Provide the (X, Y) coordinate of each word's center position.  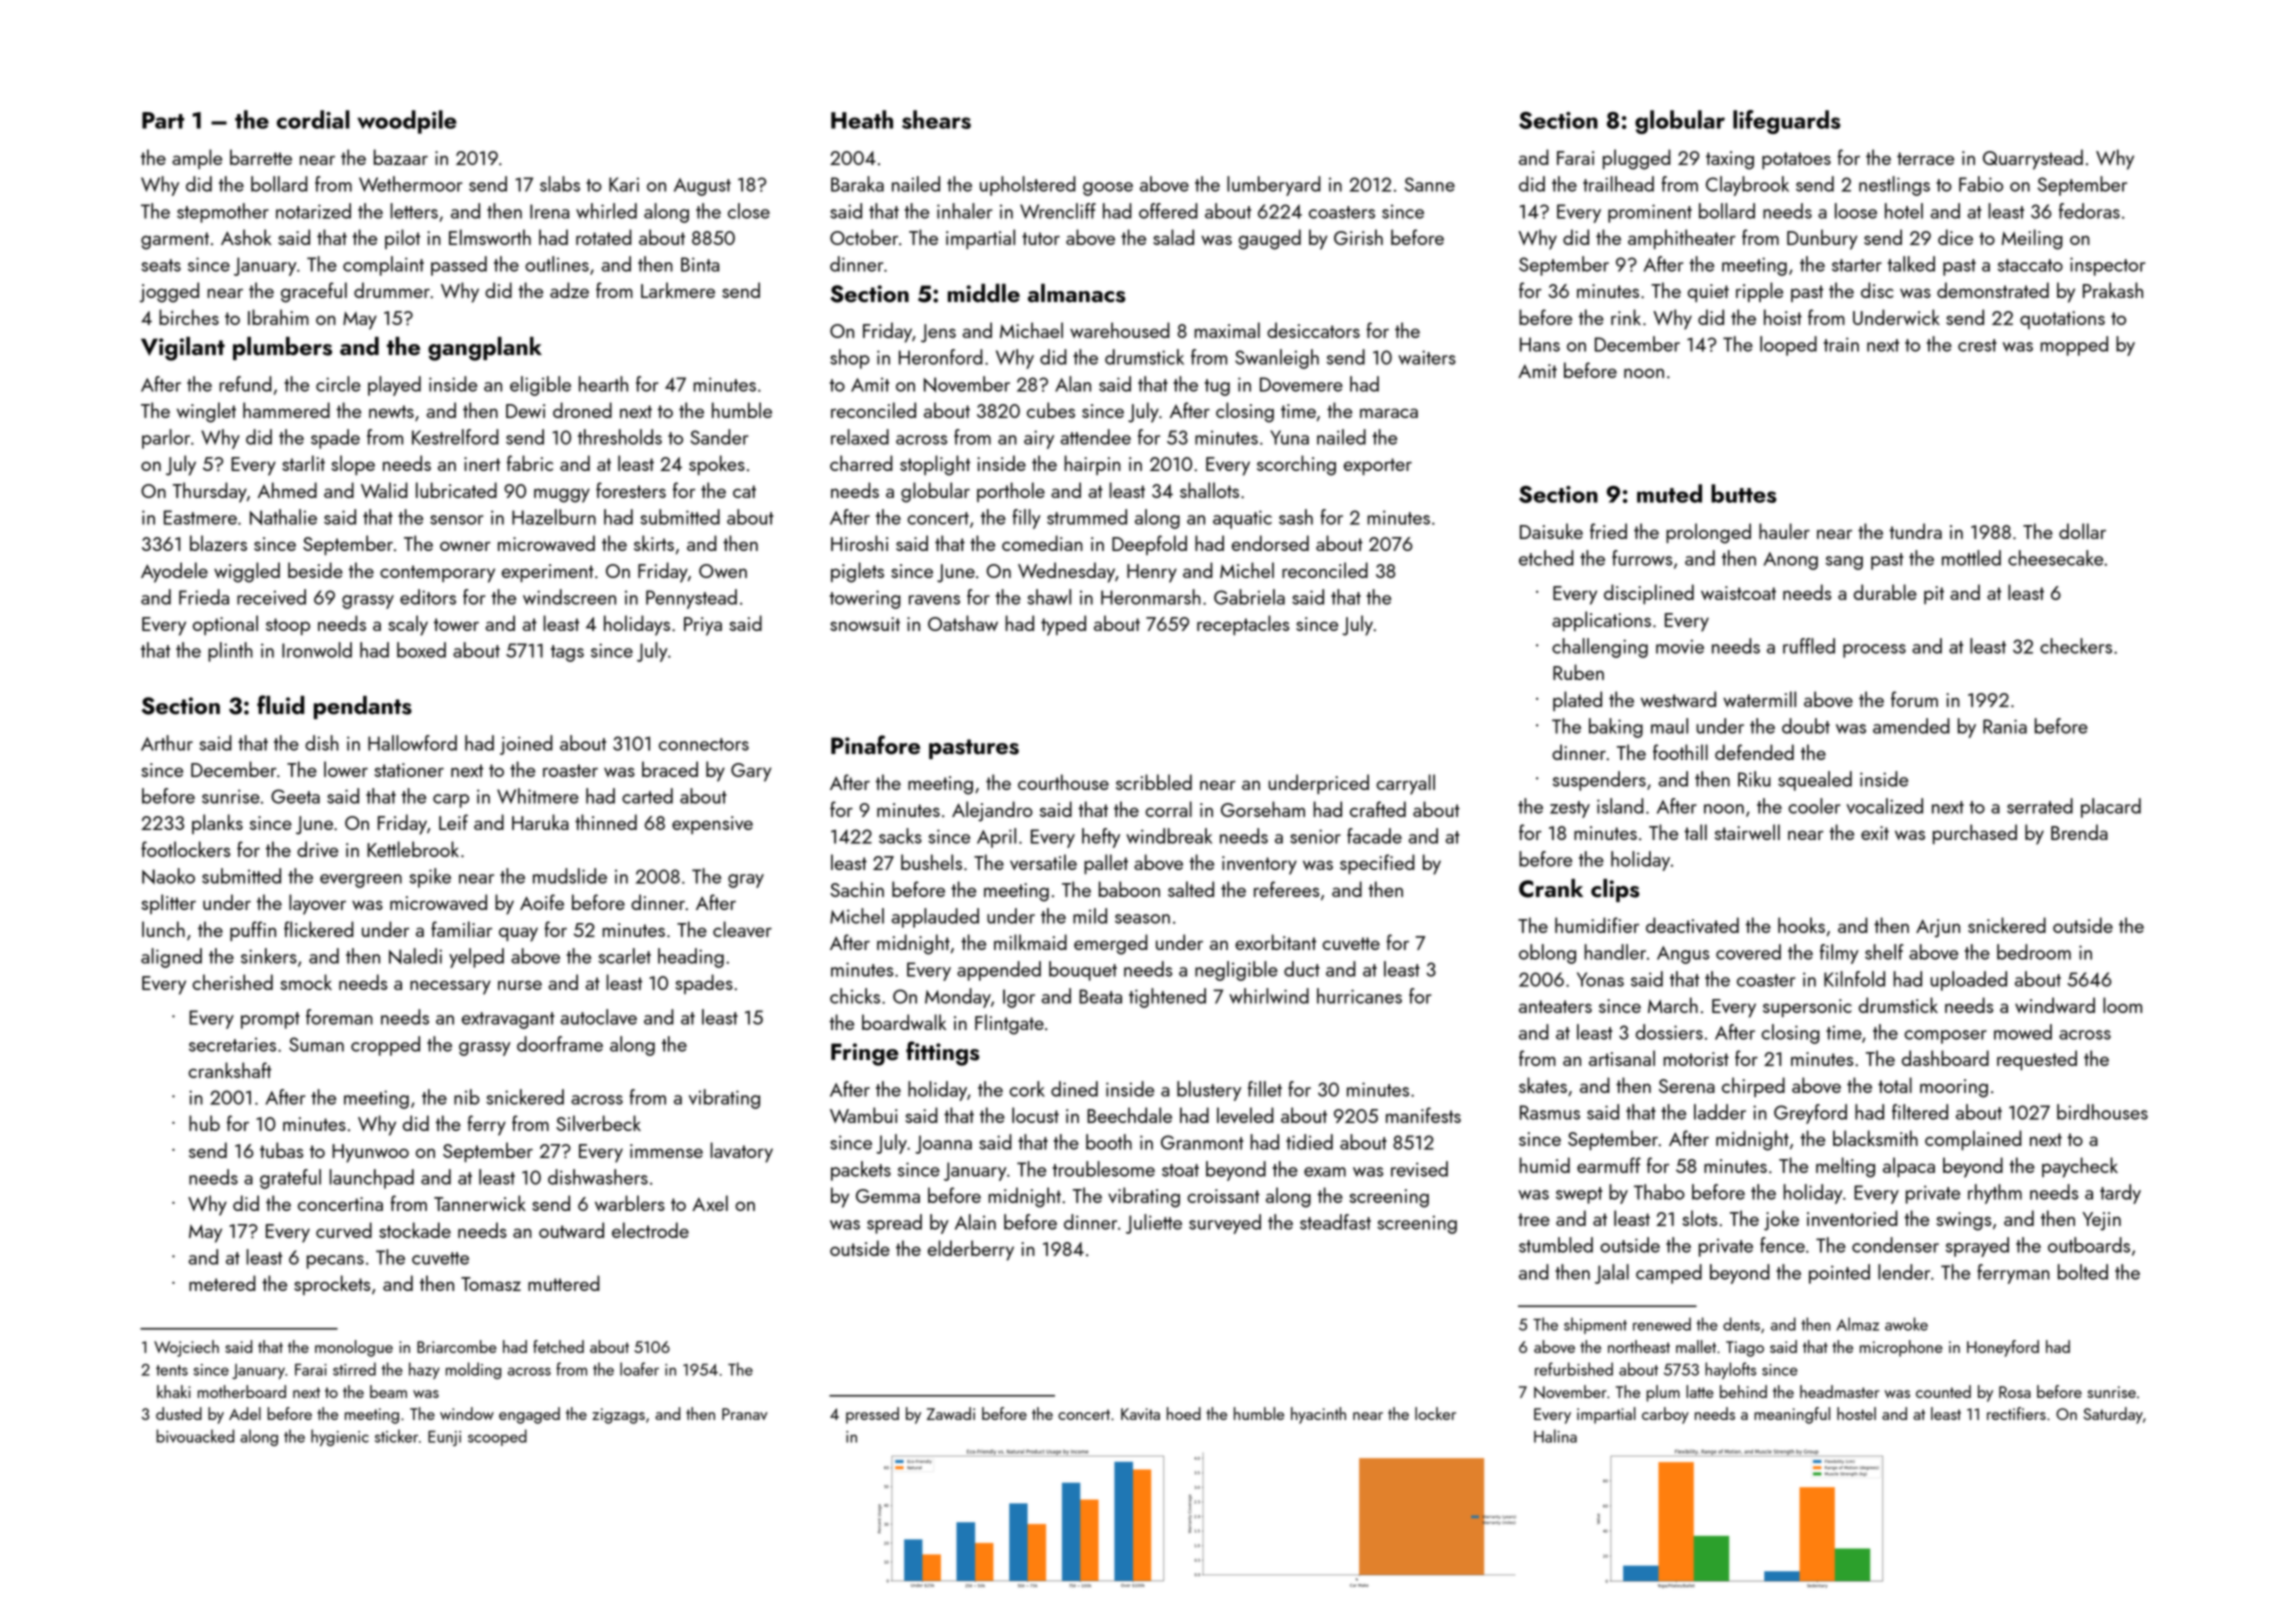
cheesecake (2055, 558)
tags (567, 653)
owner (465, 546)
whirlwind (1269, 996)
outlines (557, 264)
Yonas (1600, 979)
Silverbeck (598, 1123)
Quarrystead (2033, 159)
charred (861, 463)
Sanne (1430, 184)
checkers (2076, 646)
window (467, 1413)
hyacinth (1318, 1415)
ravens (934, 600)
